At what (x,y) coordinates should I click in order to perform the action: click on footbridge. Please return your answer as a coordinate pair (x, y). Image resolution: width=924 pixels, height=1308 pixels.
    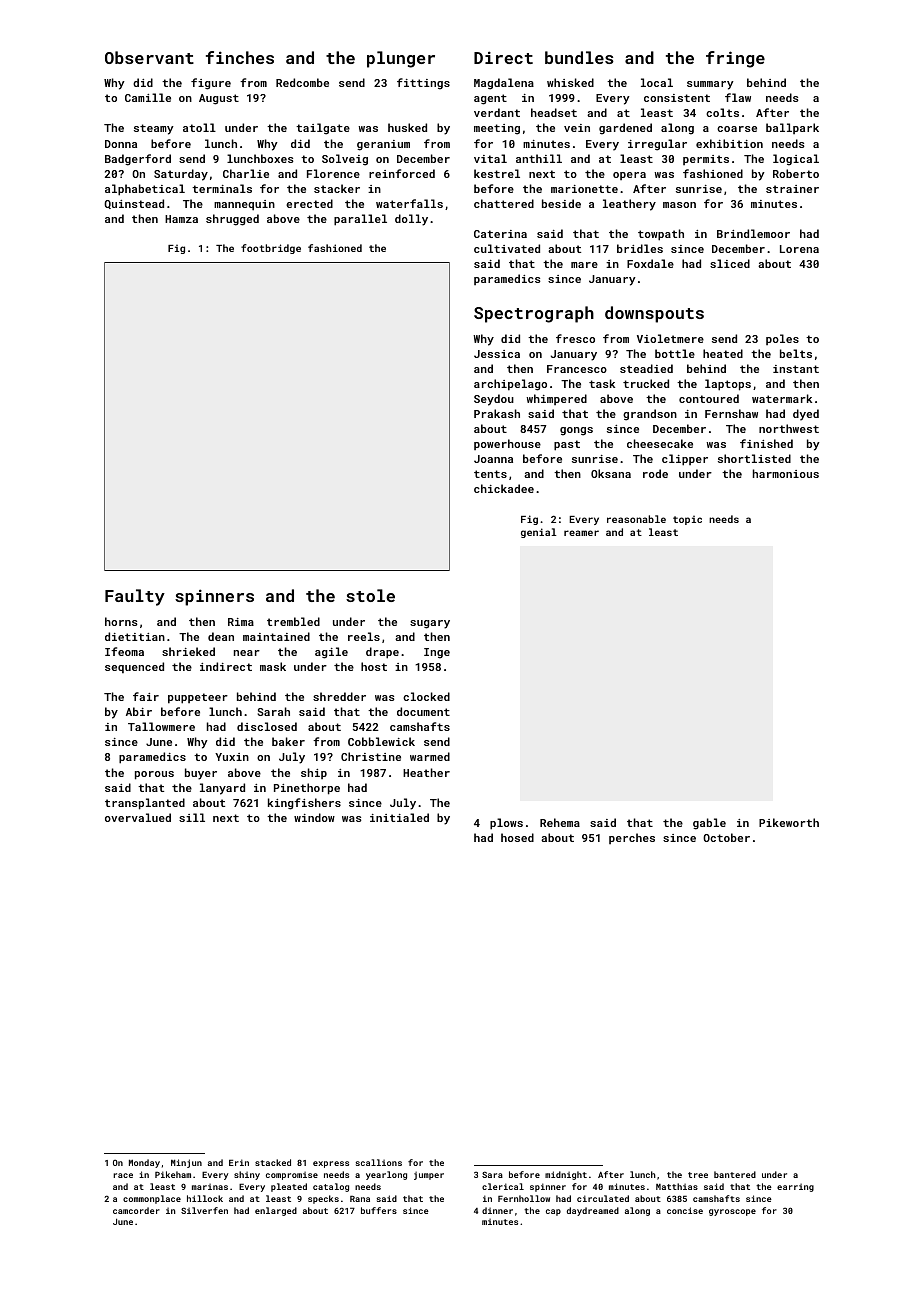
    Looking at the image, I should click on (271, 249).
